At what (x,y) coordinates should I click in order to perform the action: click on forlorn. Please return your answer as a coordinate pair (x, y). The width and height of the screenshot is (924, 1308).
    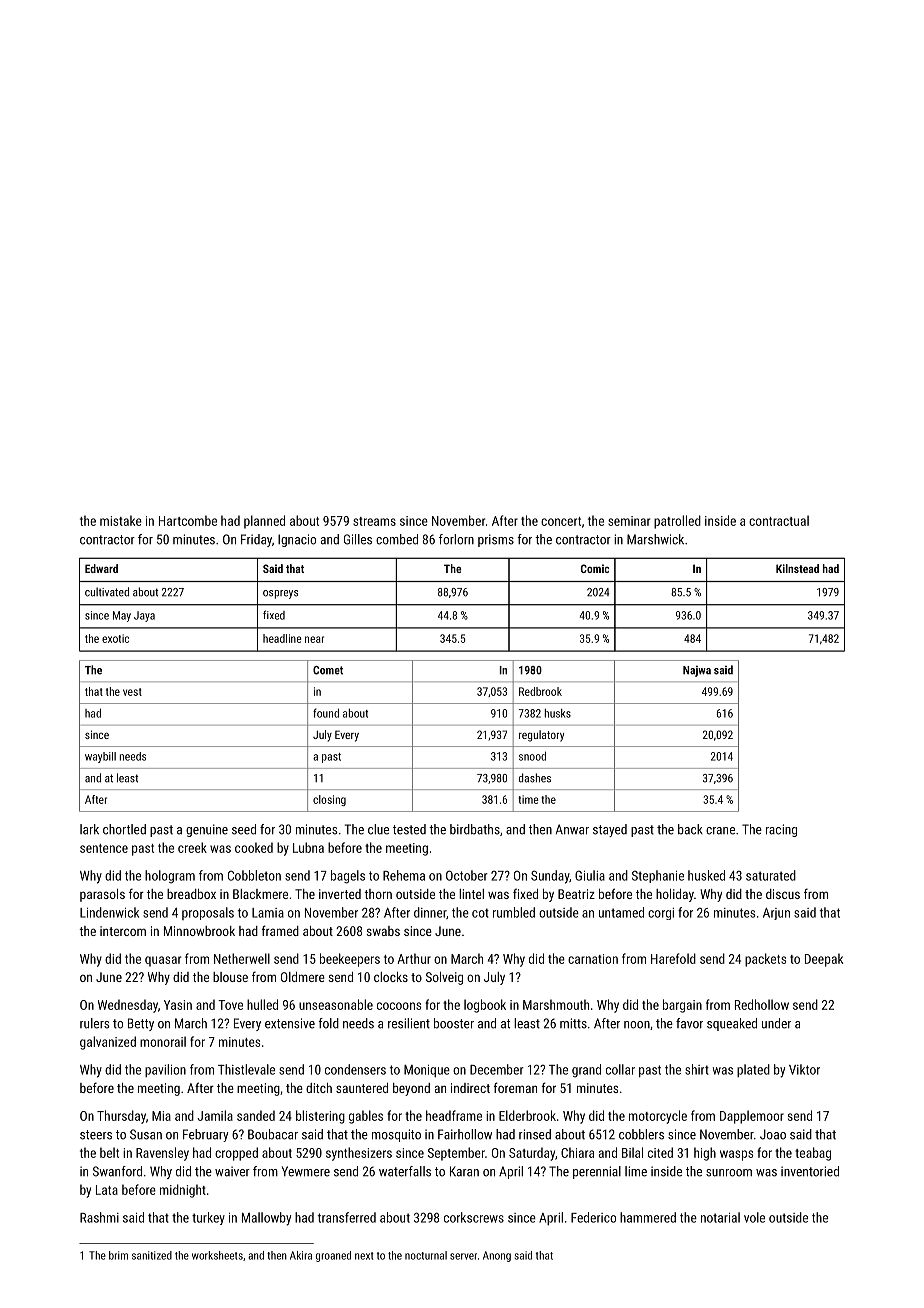
    Looking at the image, I should click on (456, 539).
